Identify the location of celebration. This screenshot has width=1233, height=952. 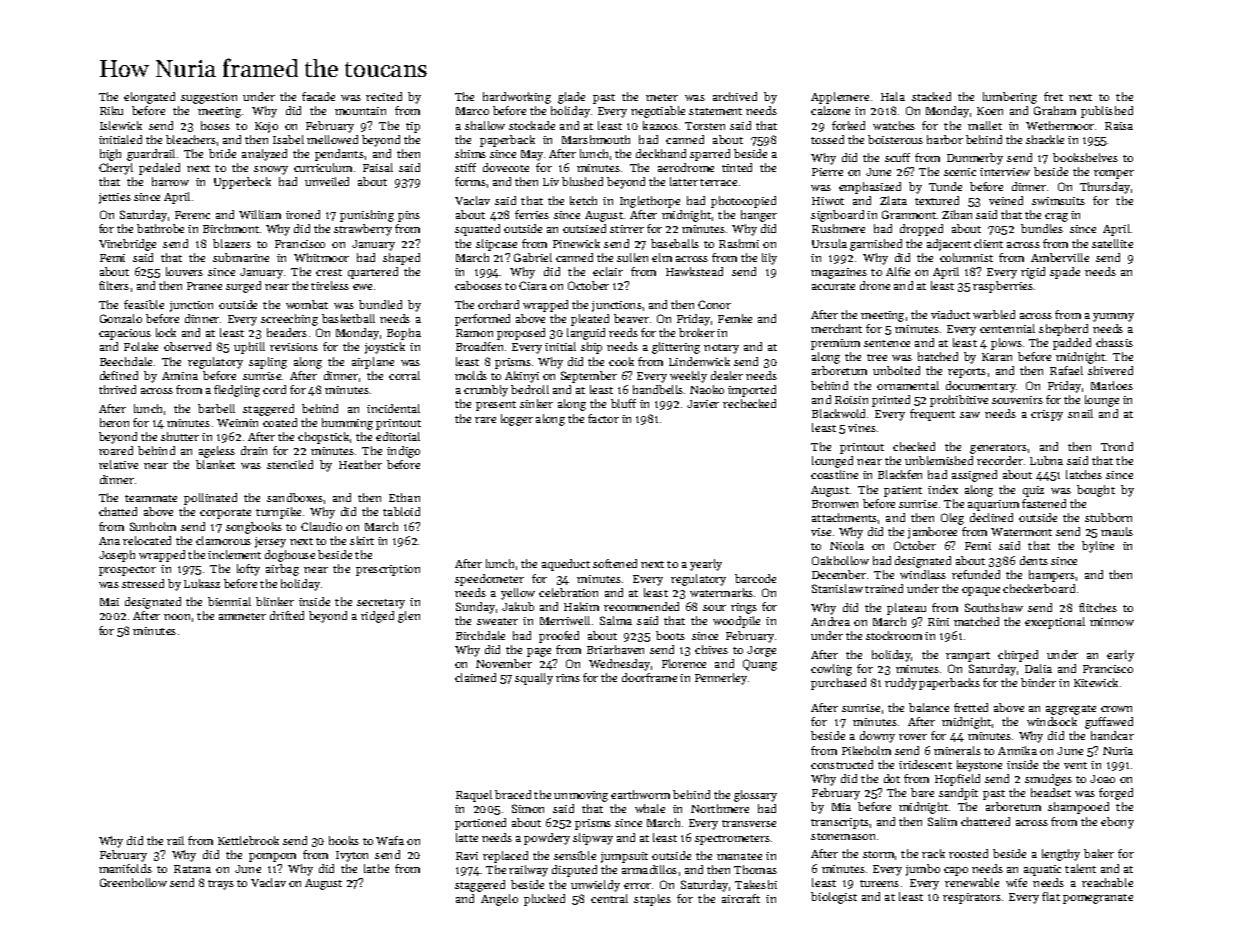
(568, 592).
